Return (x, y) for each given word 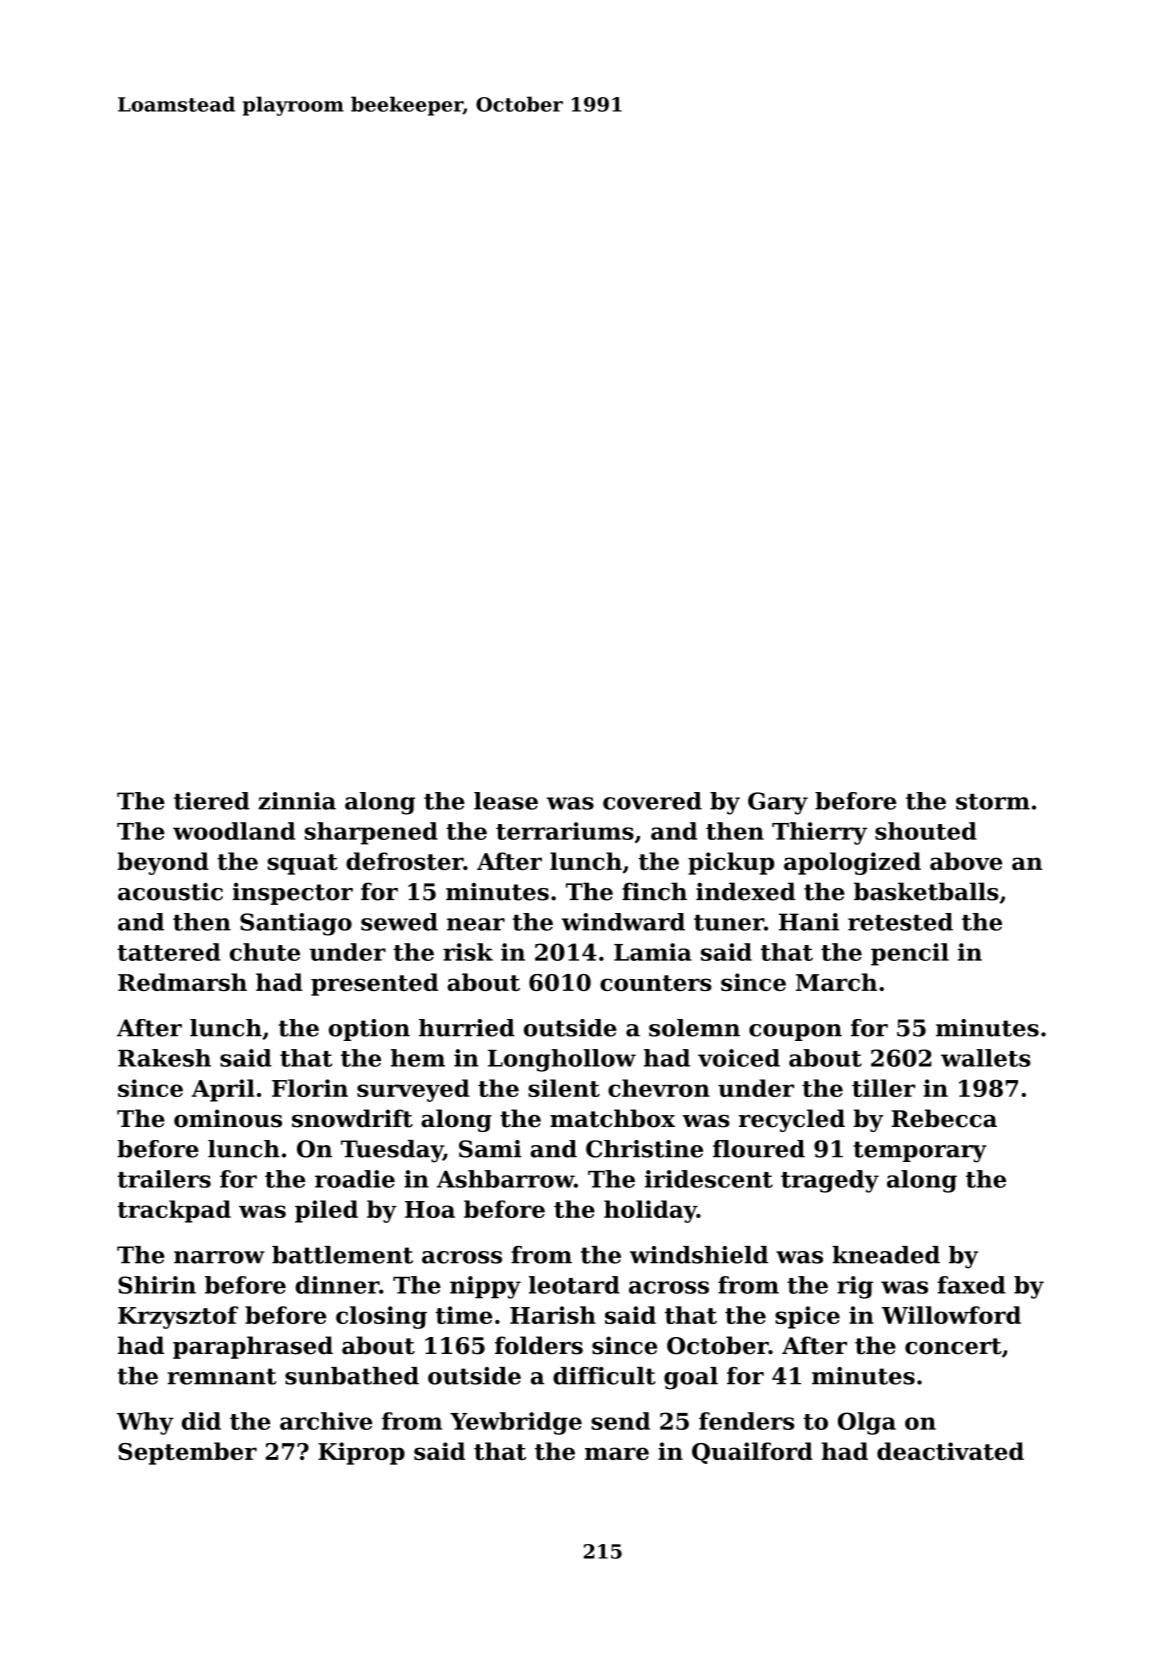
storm (993, 802)
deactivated (950, 1451)
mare (617, 1453)
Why (145, 1423)
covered (652, 801)
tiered (212, 801)
